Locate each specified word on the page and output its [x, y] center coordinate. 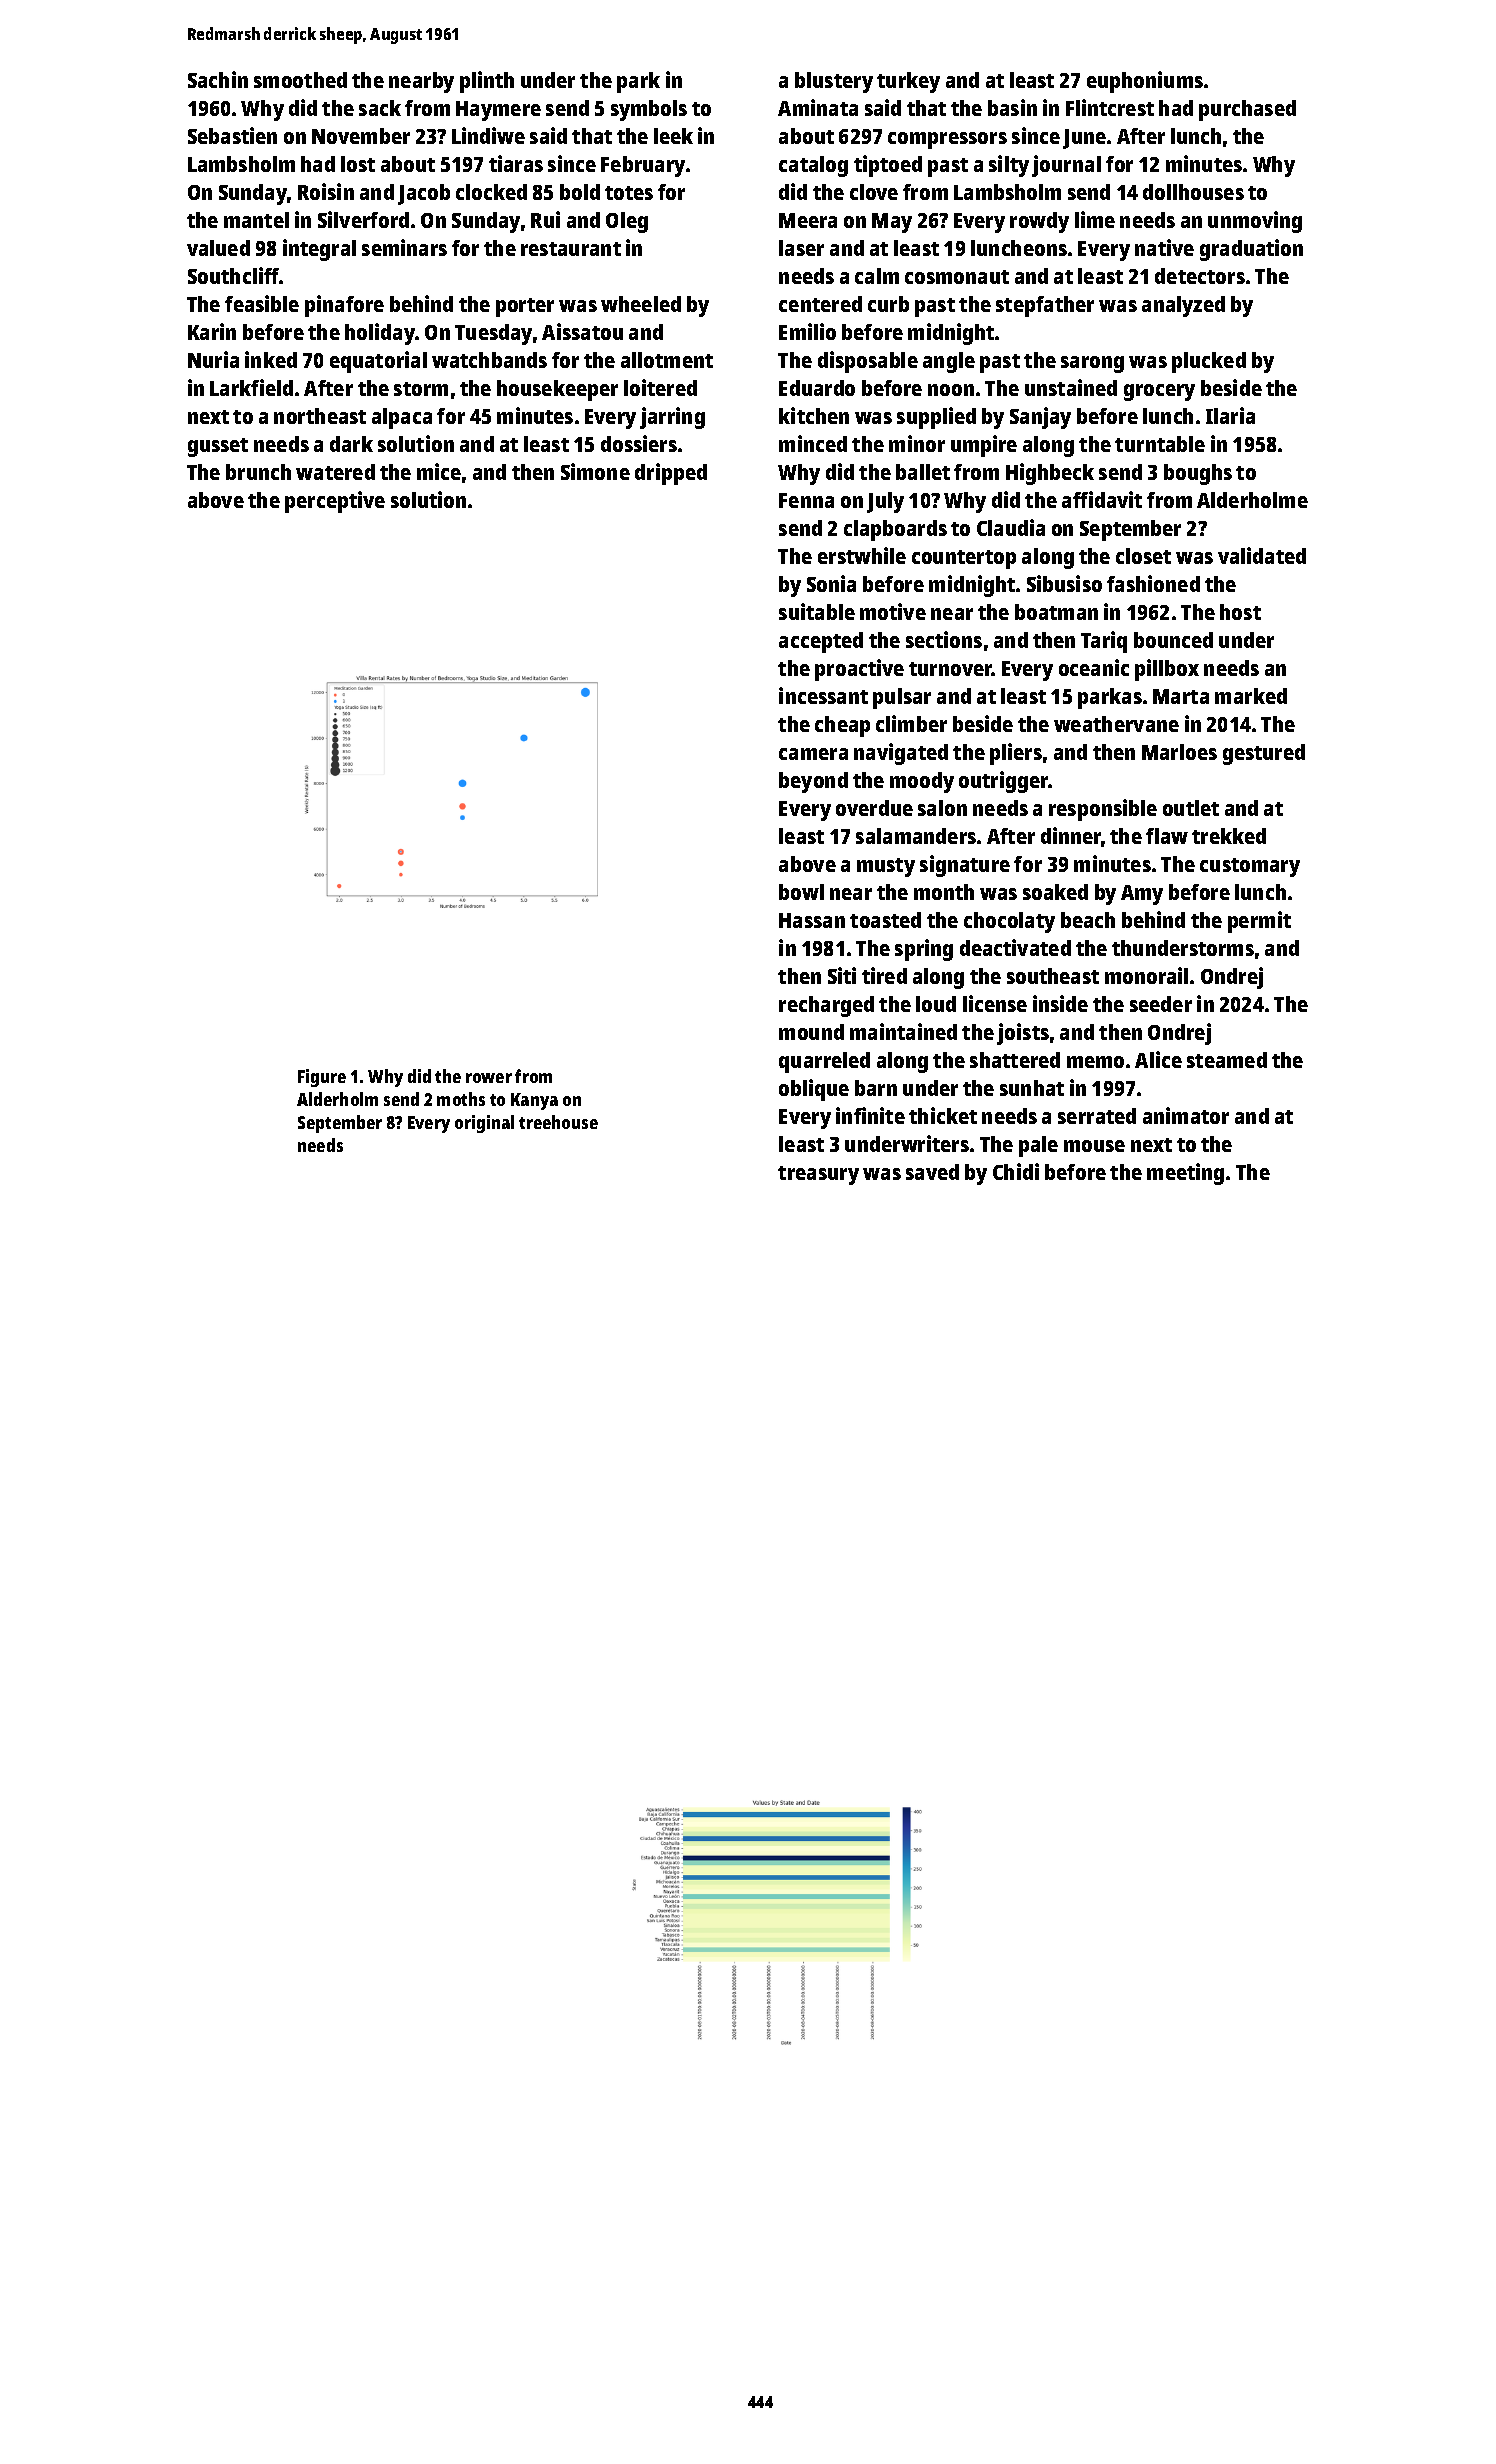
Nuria [213, 359]
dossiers [639, 443]
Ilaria [1230, 415]
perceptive [335, 502]
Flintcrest [1110, 107]
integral [319, 250]
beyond [813, 782]
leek [673, 136]
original [484, 1124]
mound [811, 1032]
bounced [1173, 640]
